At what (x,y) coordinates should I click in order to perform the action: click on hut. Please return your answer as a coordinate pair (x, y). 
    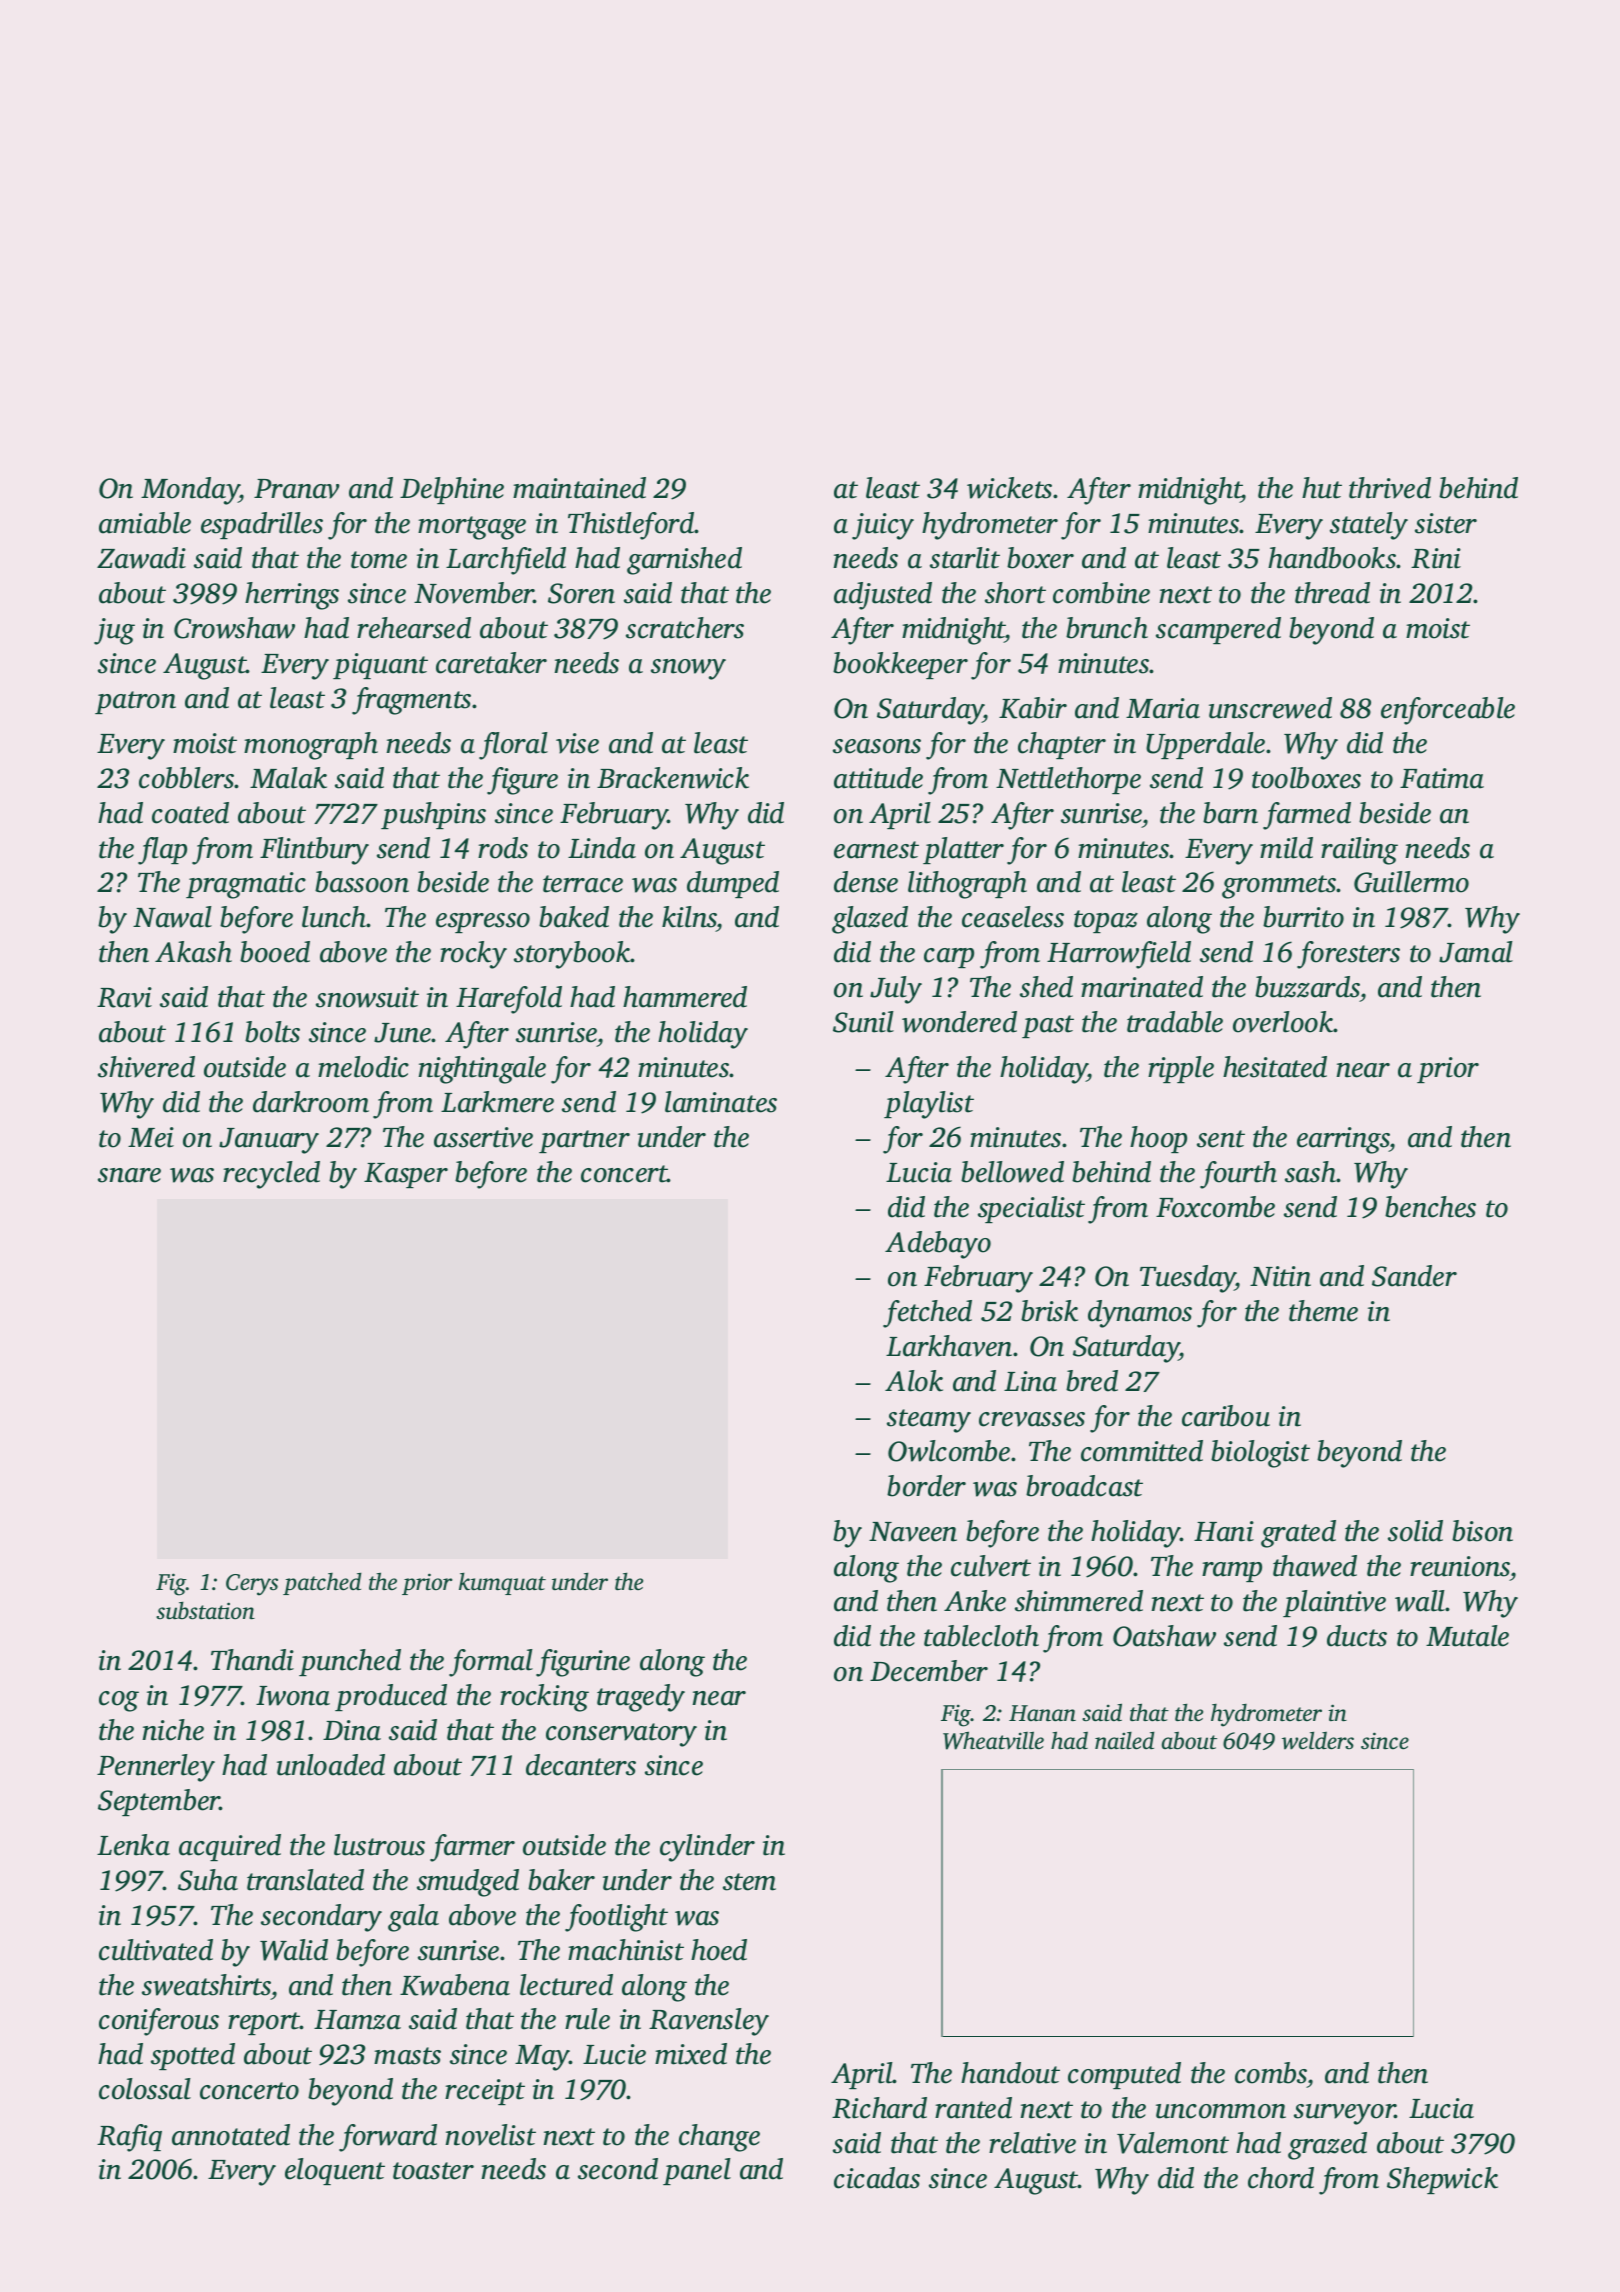
    Looking at the image, I should click on (1322, 488).
